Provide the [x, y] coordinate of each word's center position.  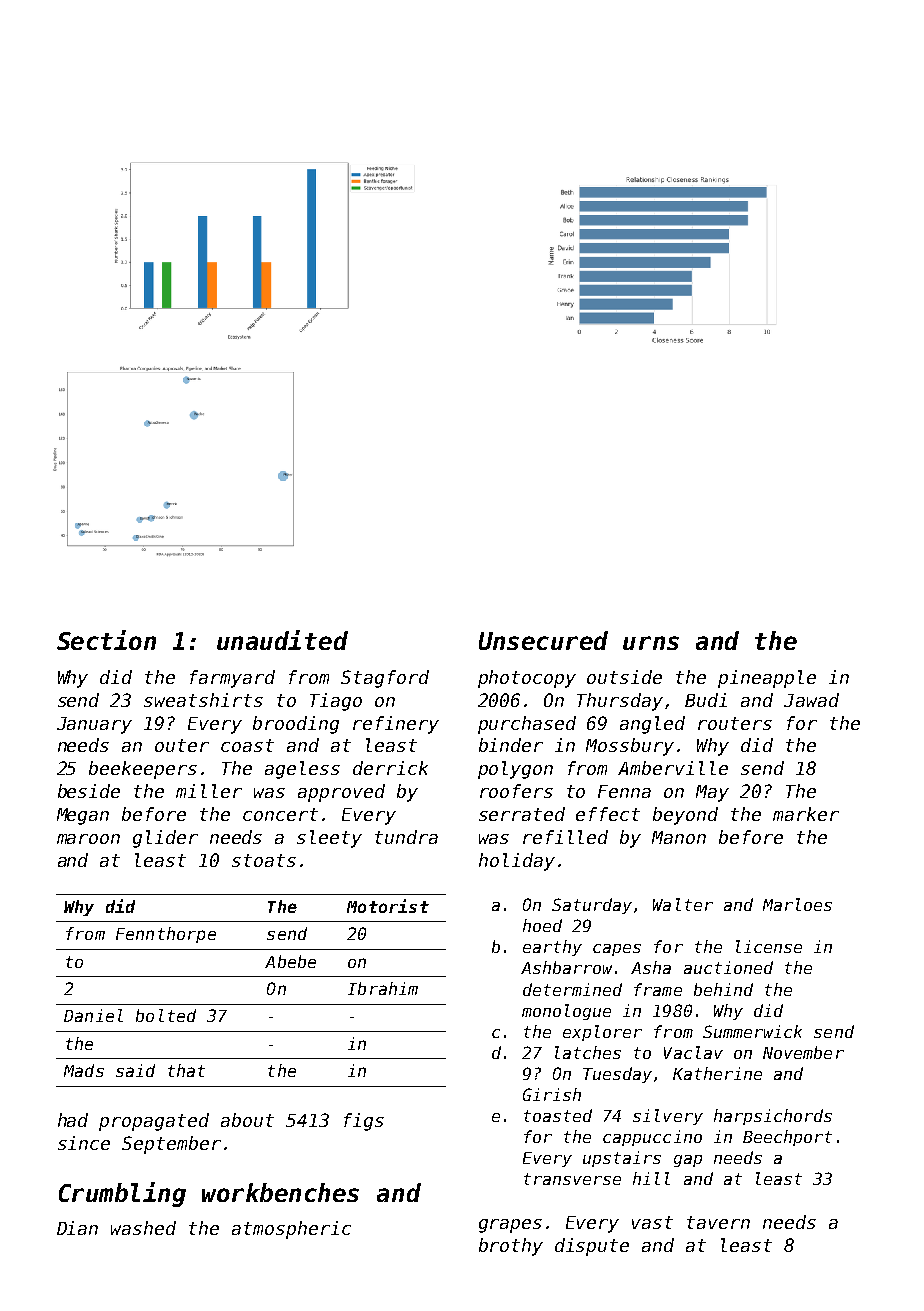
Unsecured [543, 640]
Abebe [290, 961]
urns [651, 643]
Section [106, 640]
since [84, 1143]
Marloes [797, 904]
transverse [572, 1179]
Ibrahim [383, 988]
